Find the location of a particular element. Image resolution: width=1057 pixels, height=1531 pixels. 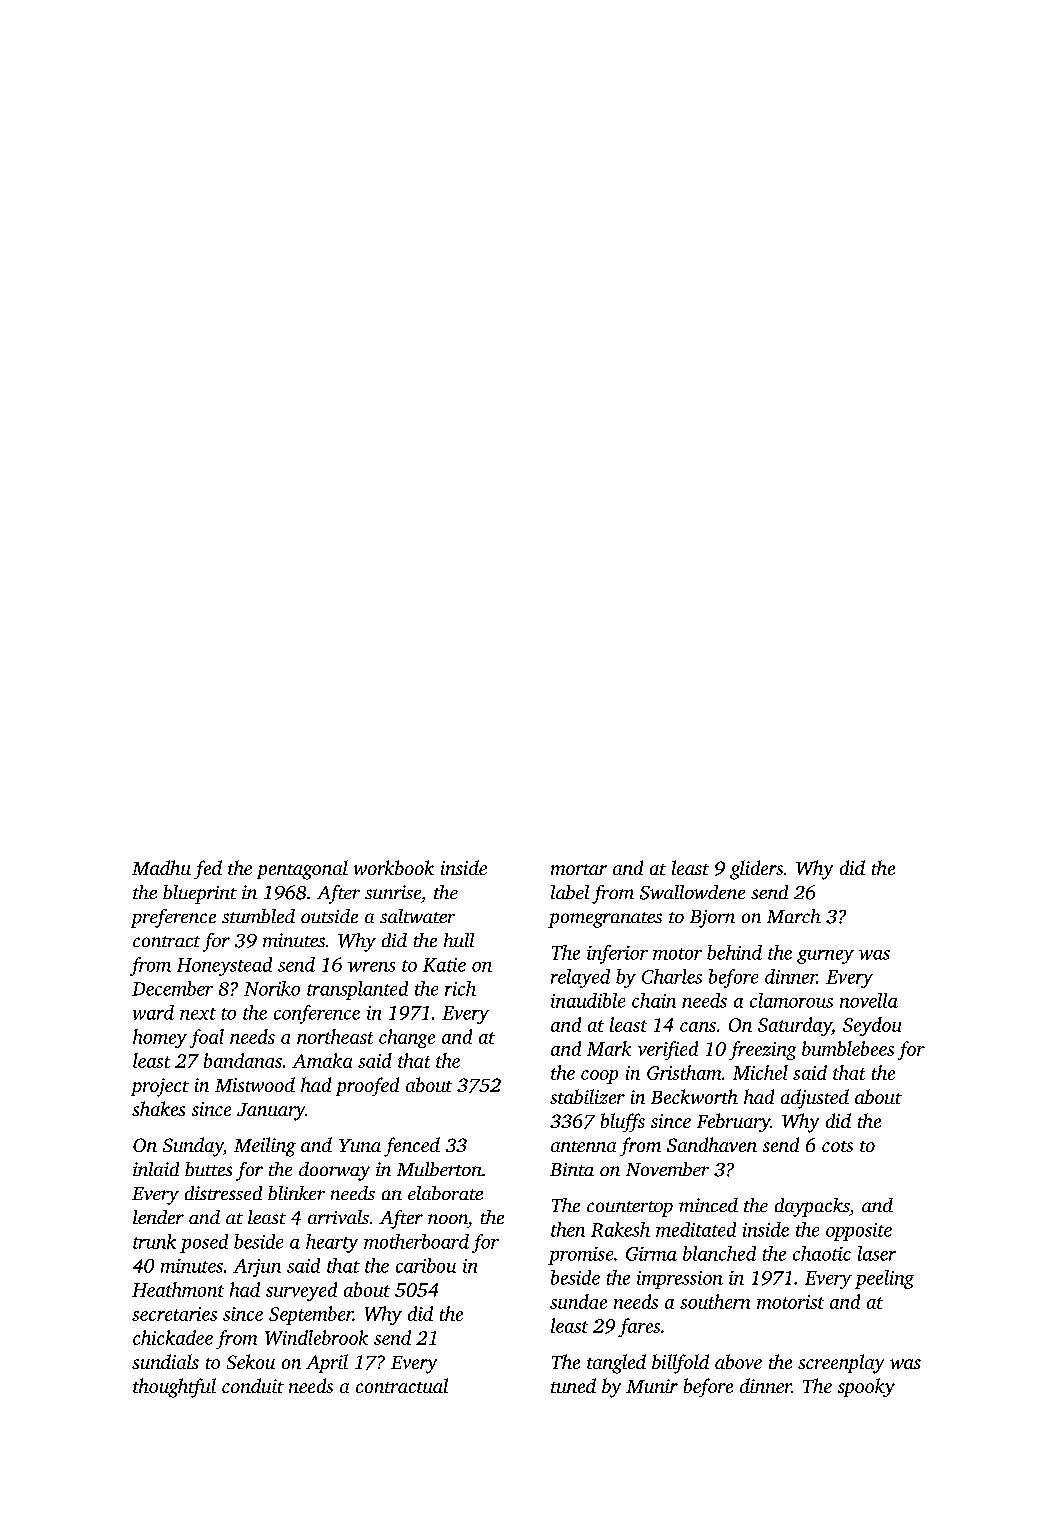

doorway is located at coordinates (334, 1171).
